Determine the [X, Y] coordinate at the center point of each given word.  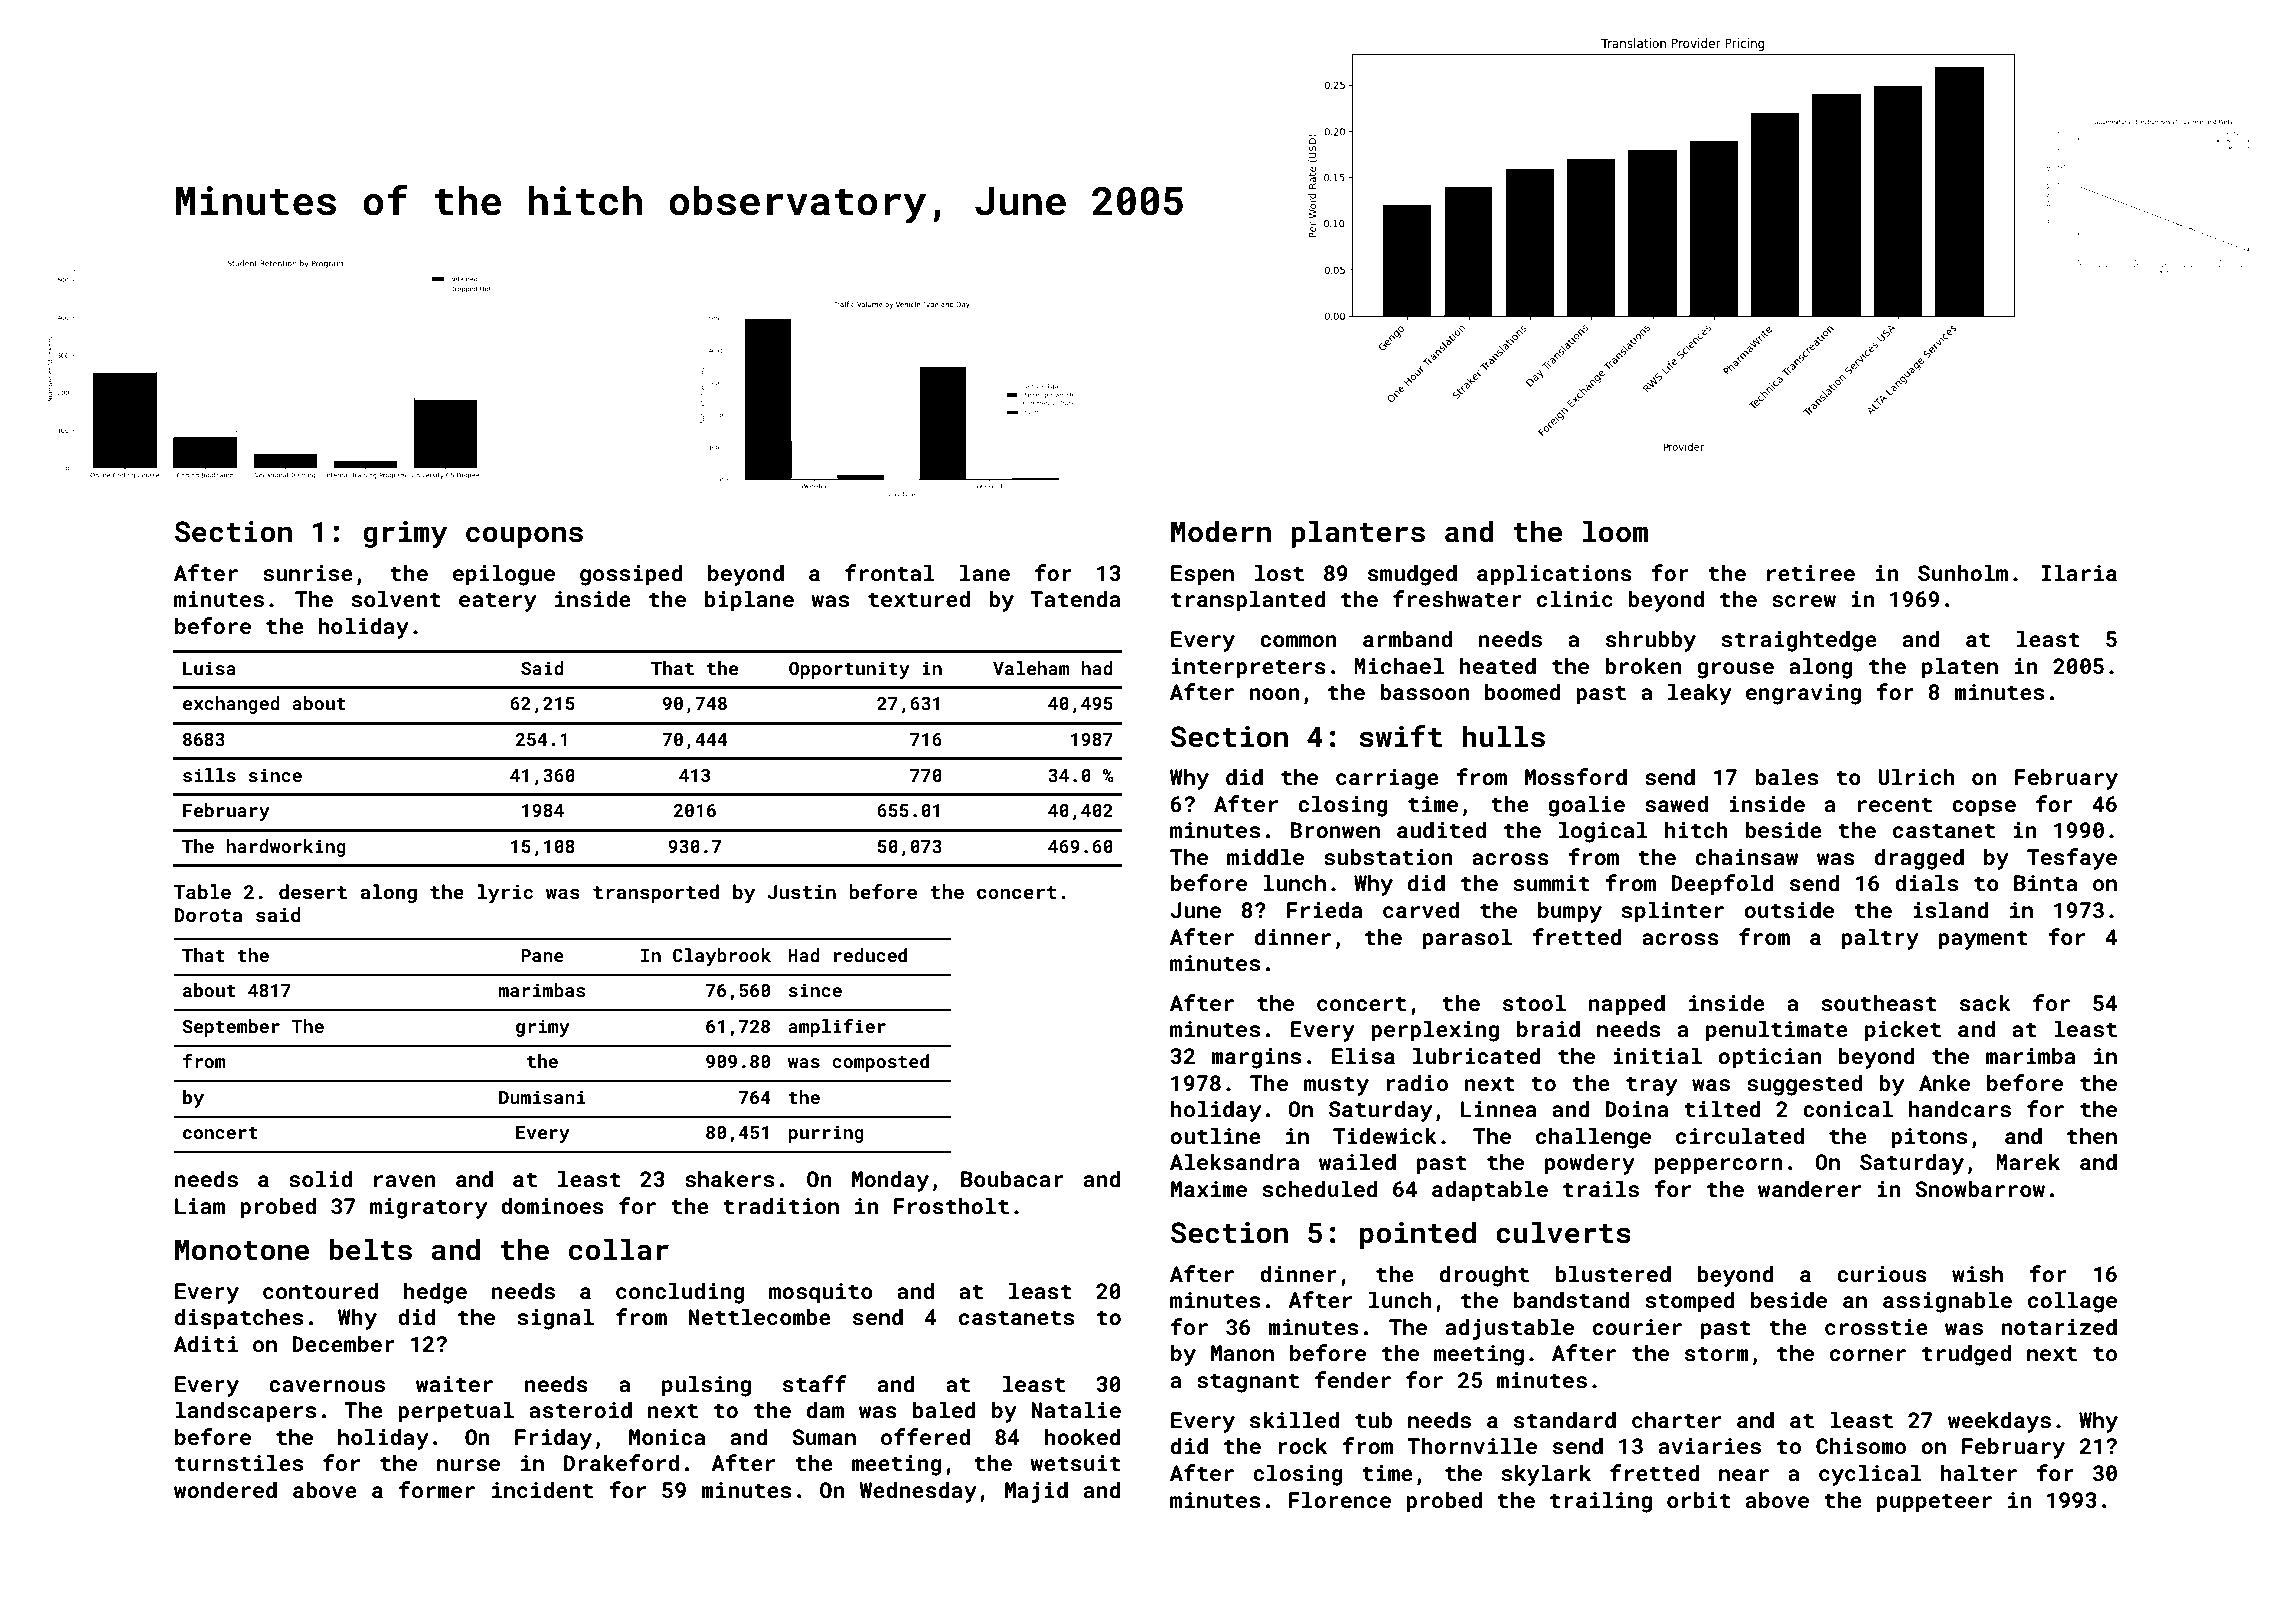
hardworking [286, 848]
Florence [1340, 1499]
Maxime [1209, 1189]
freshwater [1457, 598]
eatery [497, 602]
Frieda [1325, 909]
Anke [1944, 1082]
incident [542, 1489]
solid [320, 1178]
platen [1960, 668]
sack [1985, 1002]
